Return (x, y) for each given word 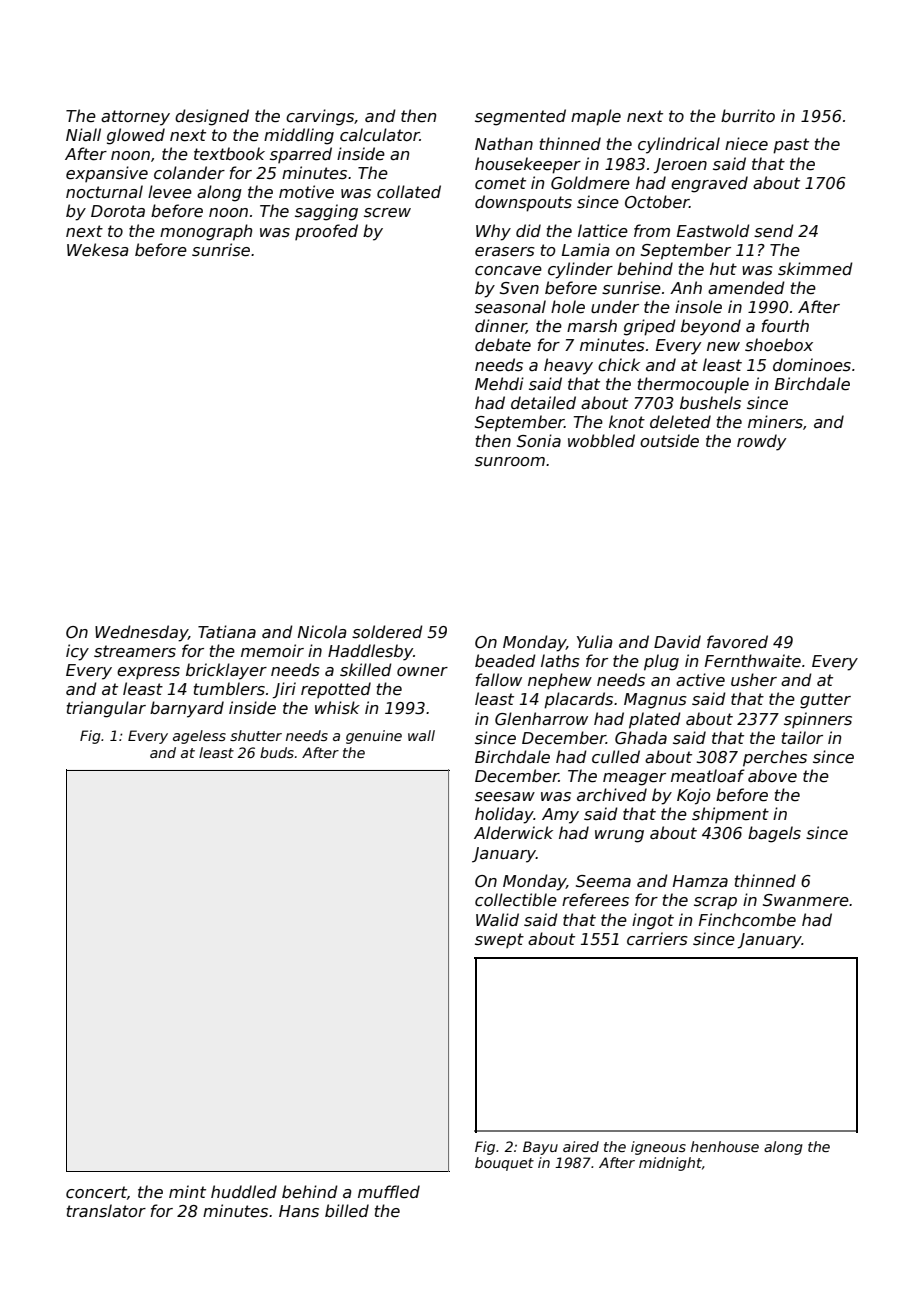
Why (493, 232)
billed (347, 1210)
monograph (206, 232)
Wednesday (141, 633)
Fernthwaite (753, 661)
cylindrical (679, 145)
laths (560, 661)
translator (106, 1211)
